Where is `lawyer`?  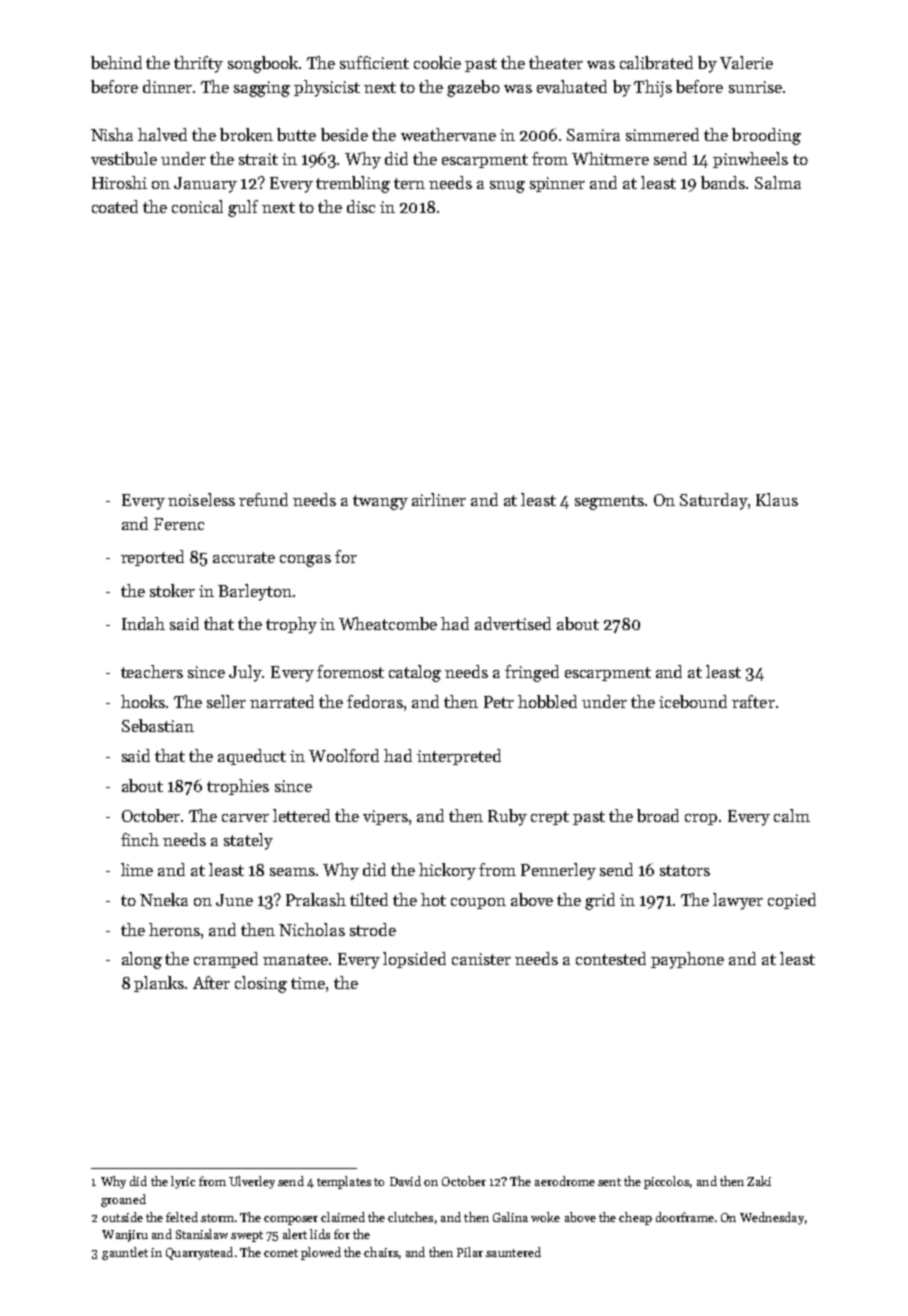 lawyer is located at coordinates (738, 901).
